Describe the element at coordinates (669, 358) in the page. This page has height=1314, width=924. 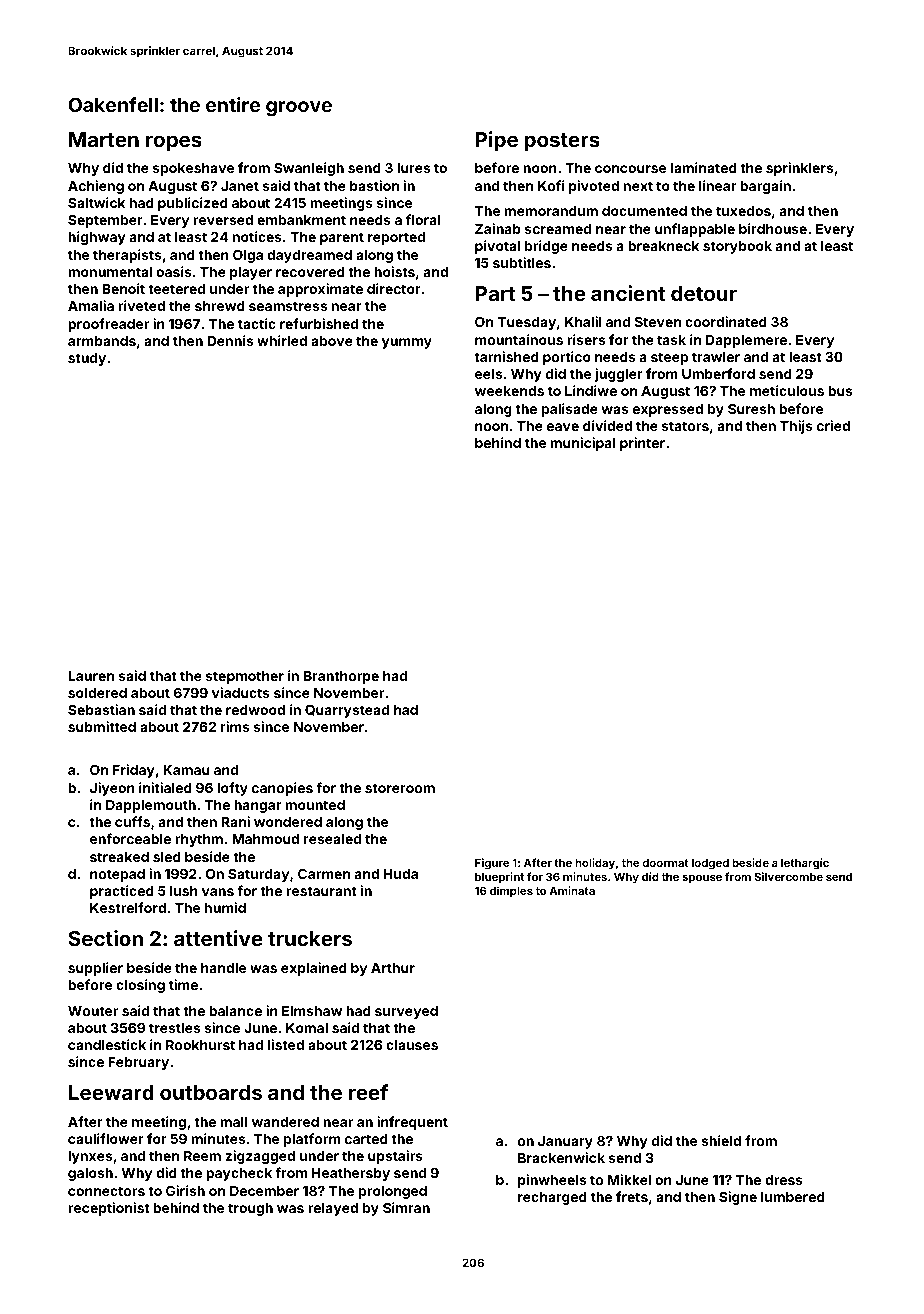
I see `steep` at that location.
